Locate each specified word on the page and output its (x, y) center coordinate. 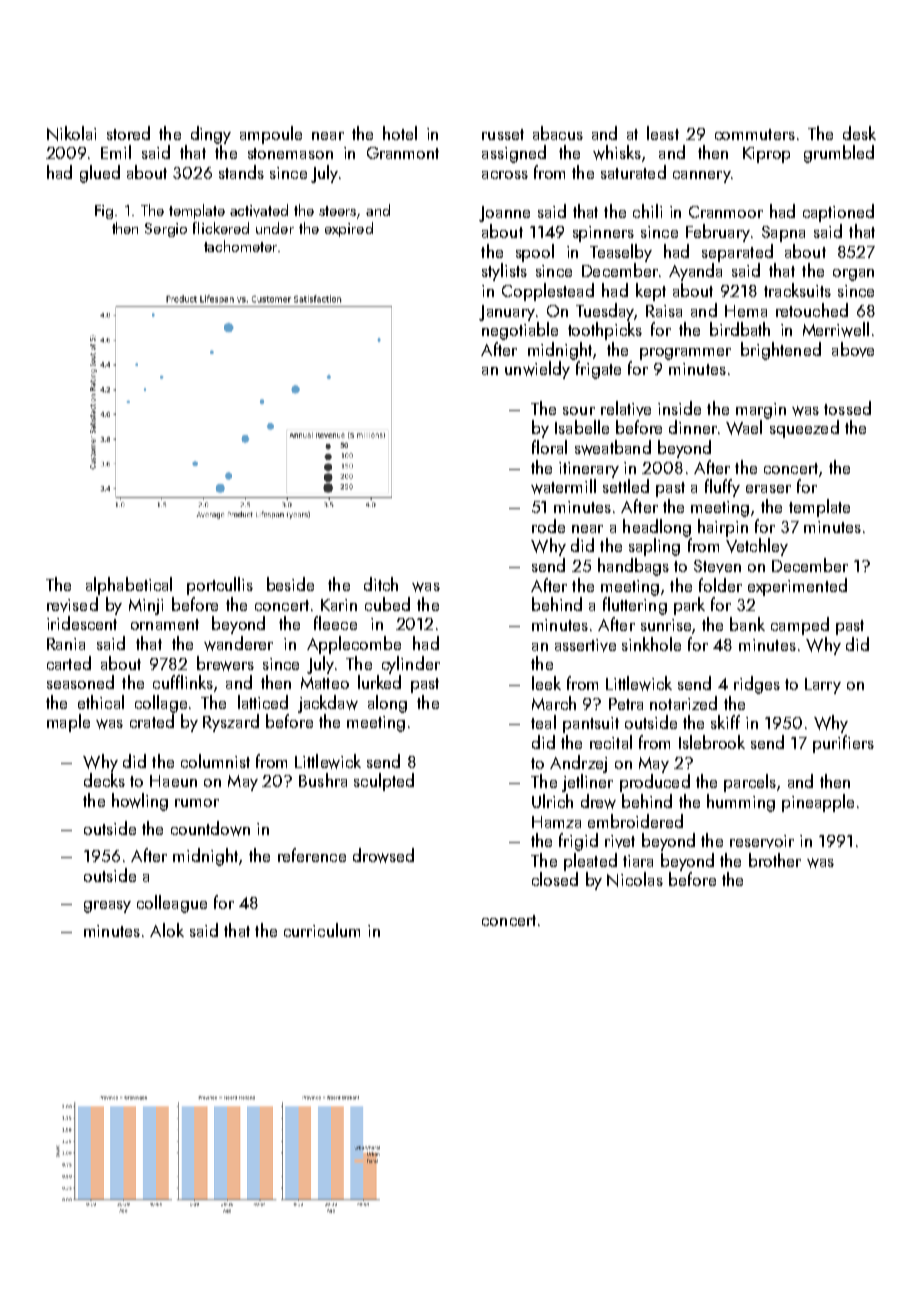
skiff (725, 722)
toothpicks (605, 331)
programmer (685, 354)
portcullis (220, 586)
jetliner (587, 783)
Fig (104, 212)
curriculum (322, 930)
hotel (400, 133)
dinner (693, 427)
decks (104, 780)
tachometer (240, 246)
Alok (167, 930)
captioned (838, 213)
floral (549, 447)
